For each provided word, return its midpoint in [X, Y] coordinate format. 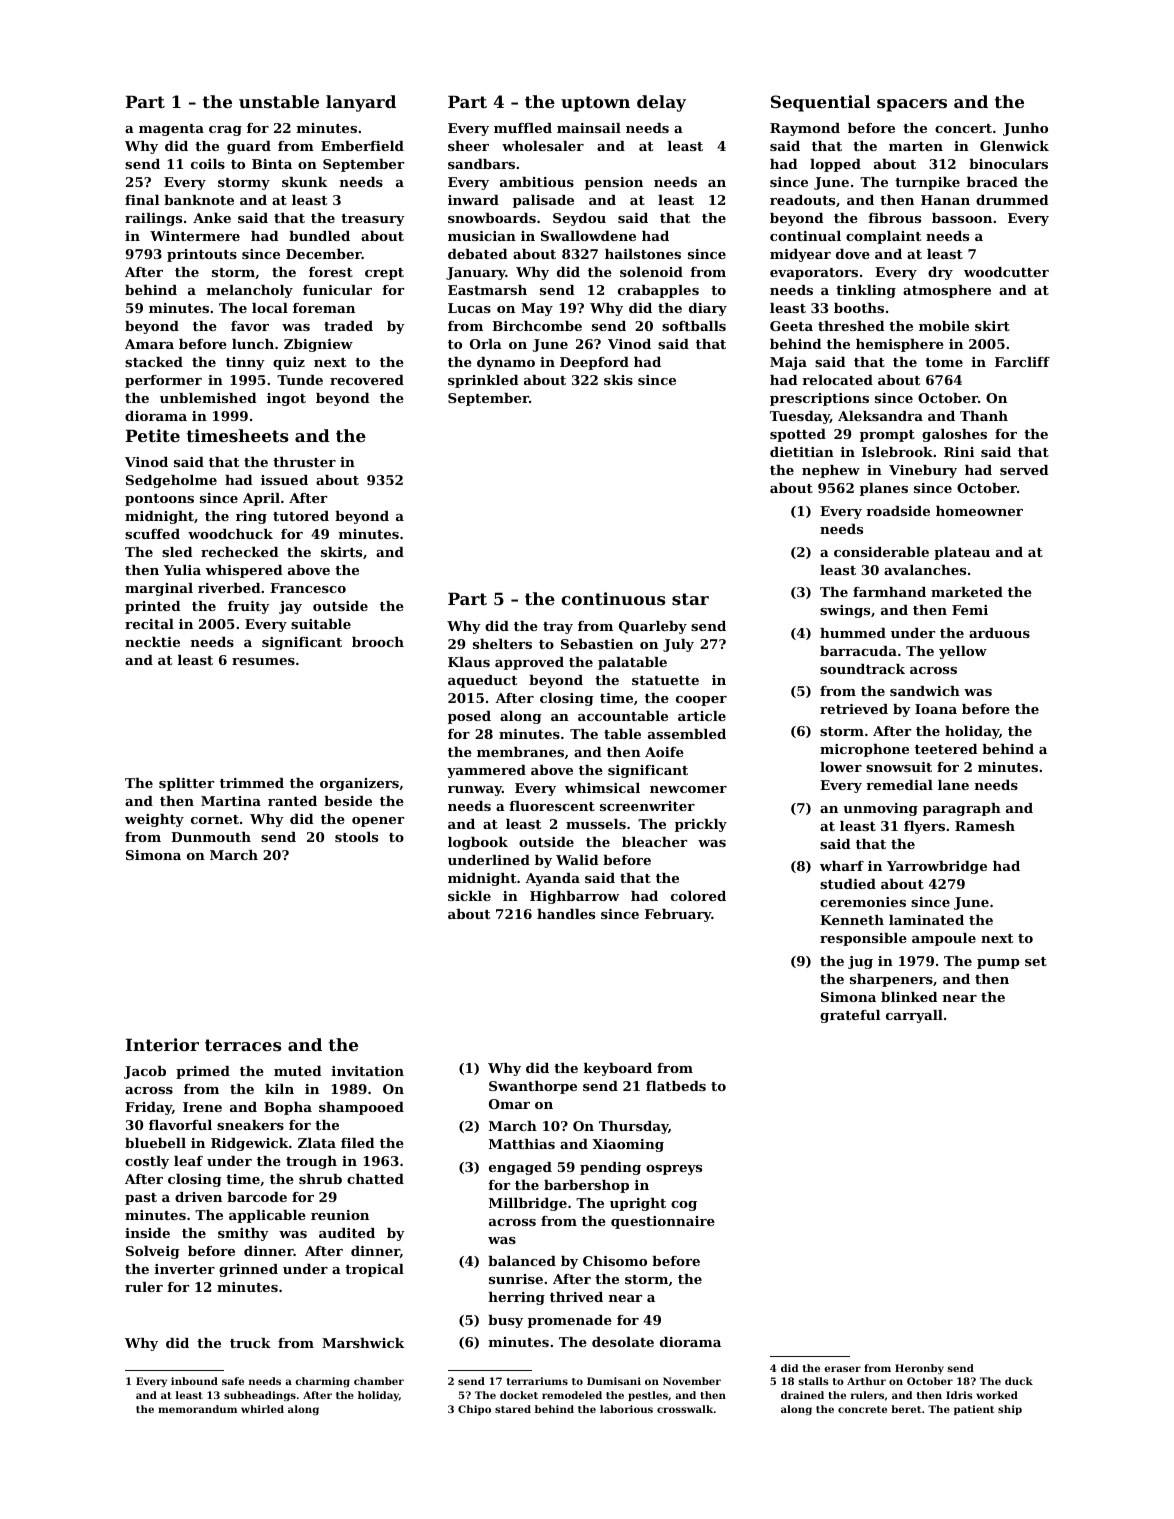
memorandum [197, 1409]
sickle [469, 896]
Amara [149, 344]
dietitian [802, 452]
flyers [924, 827]
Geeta [791, 326]
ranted [292, 801]
